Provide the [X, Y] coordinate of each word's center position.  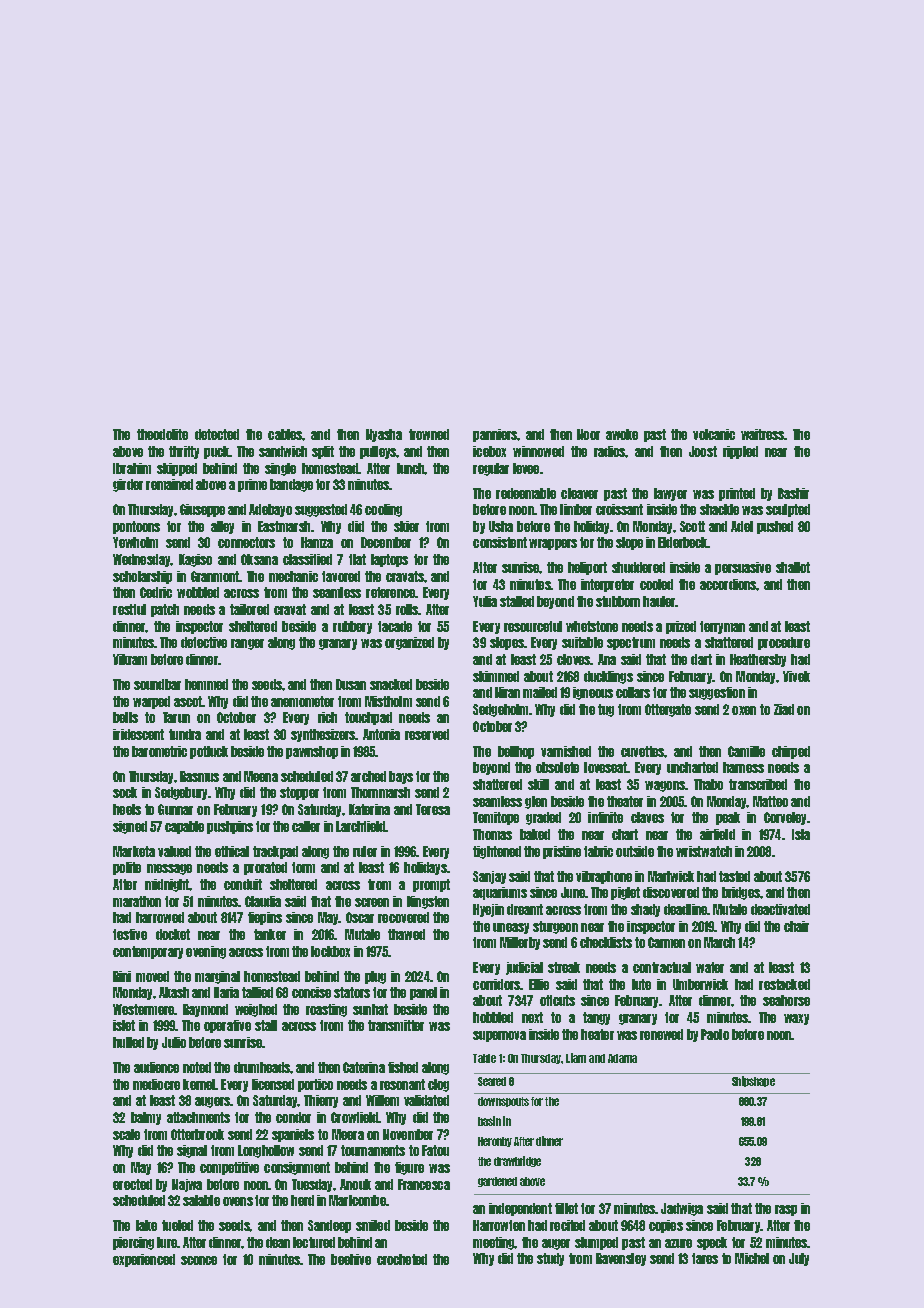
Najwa [187, 1185]
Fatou [435, 1150]
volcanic [714, 434]
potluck [209, 752]
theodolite [162, 434]
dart [701, 659]
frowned [429, 434]
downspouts [503, 1102]
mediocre [156, 1084]
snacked [391, 684]
